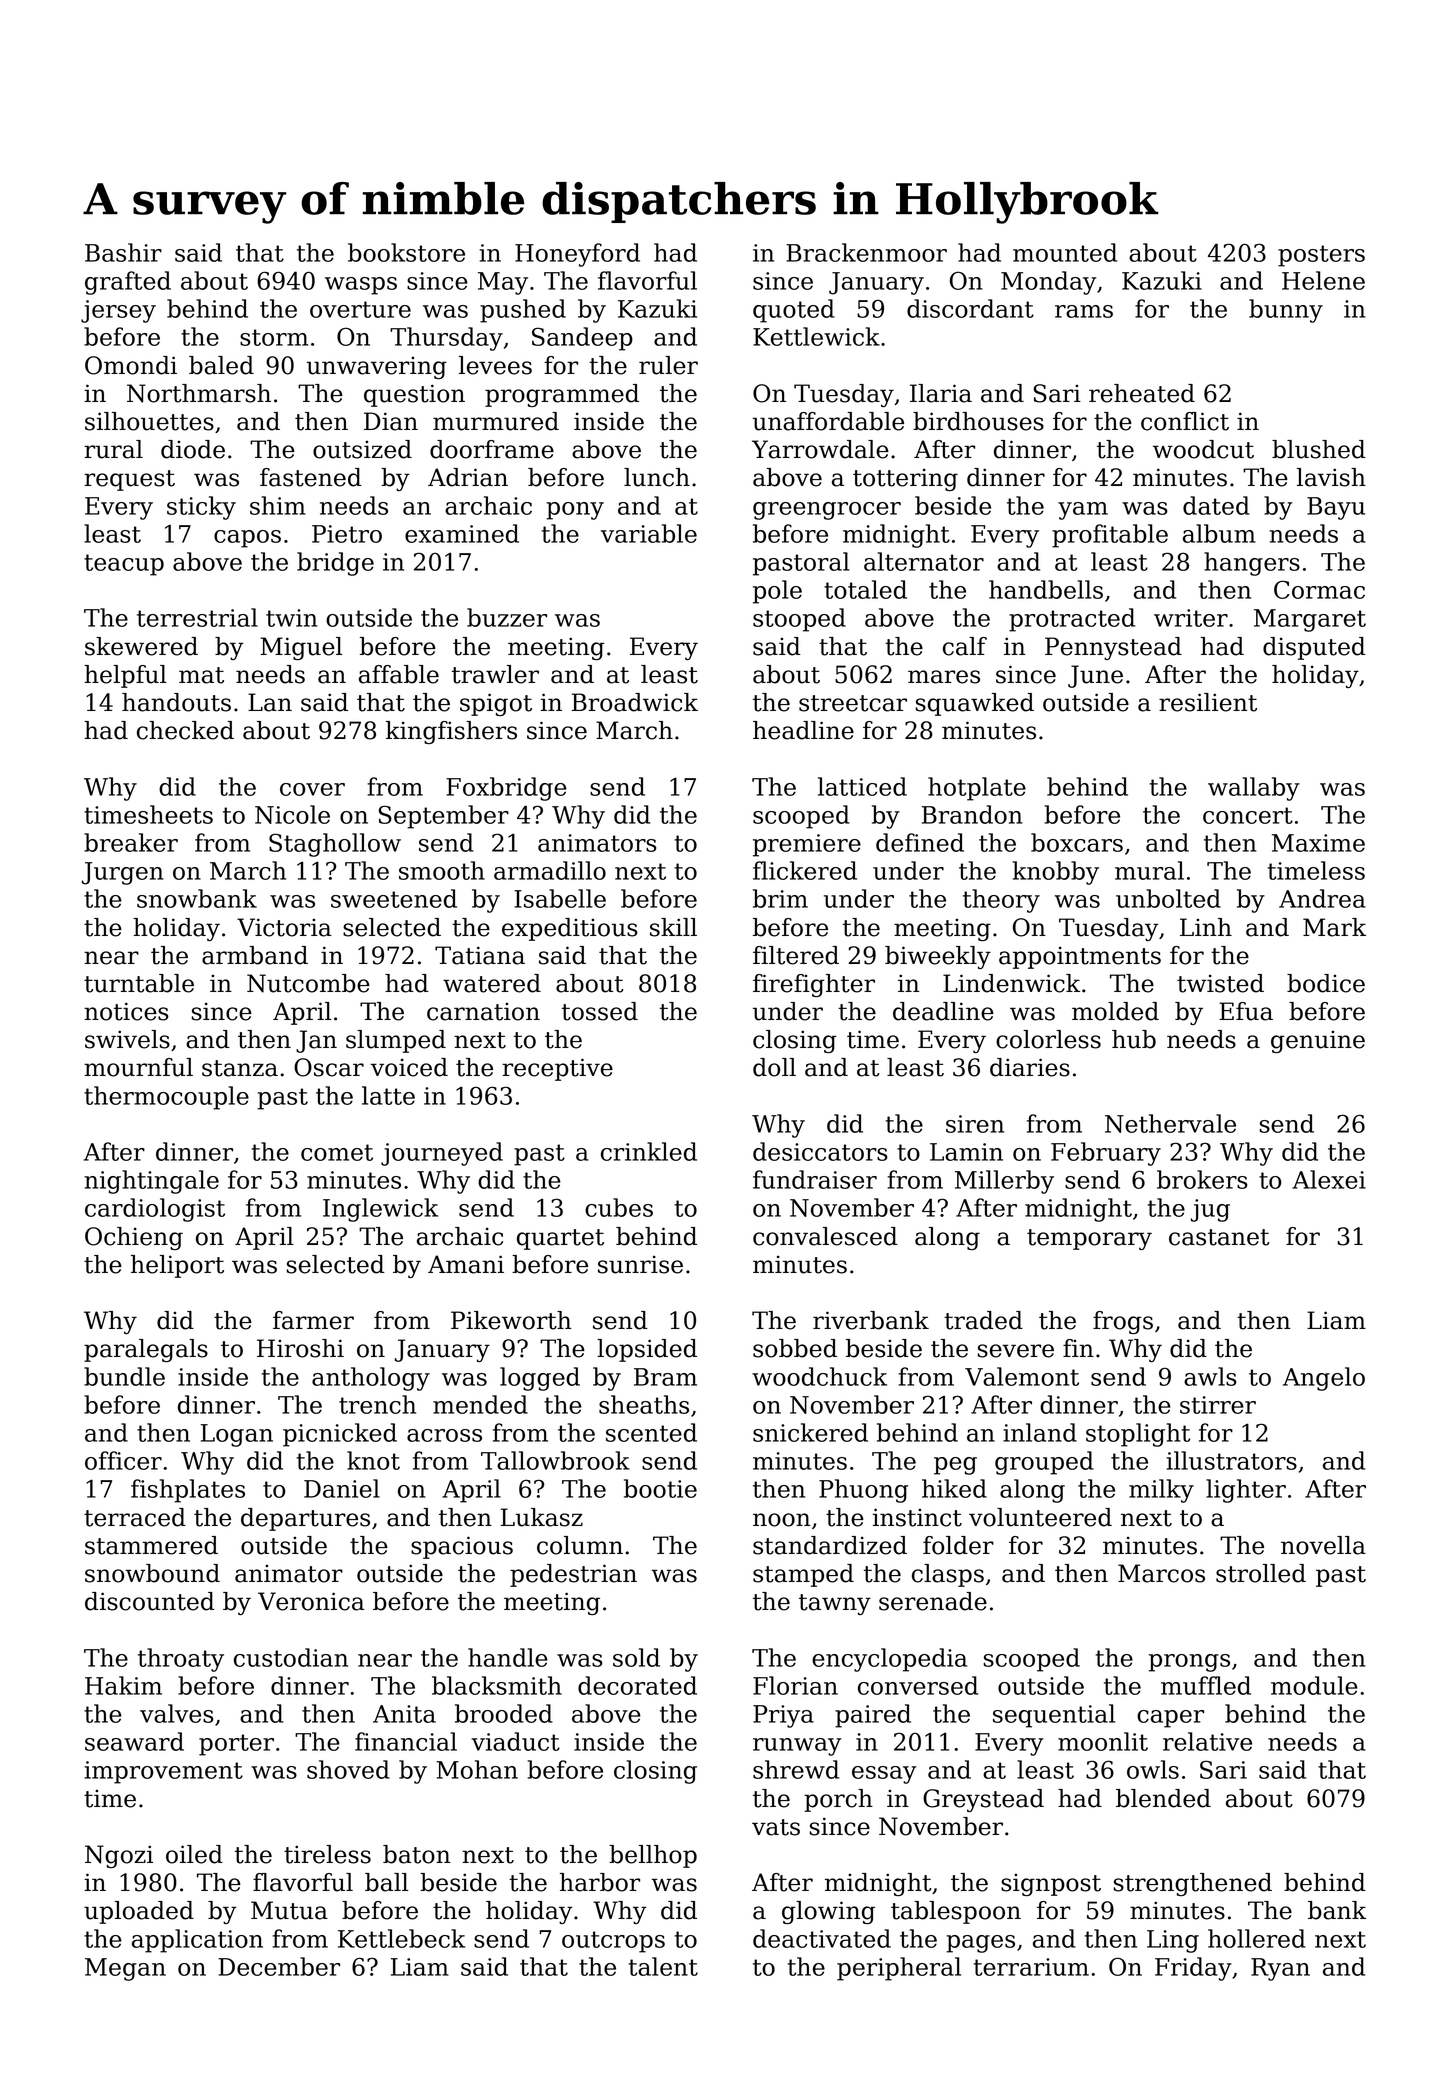 This page has height=2100, width=1450. I want to click on bunny, so click(1286, 311).
